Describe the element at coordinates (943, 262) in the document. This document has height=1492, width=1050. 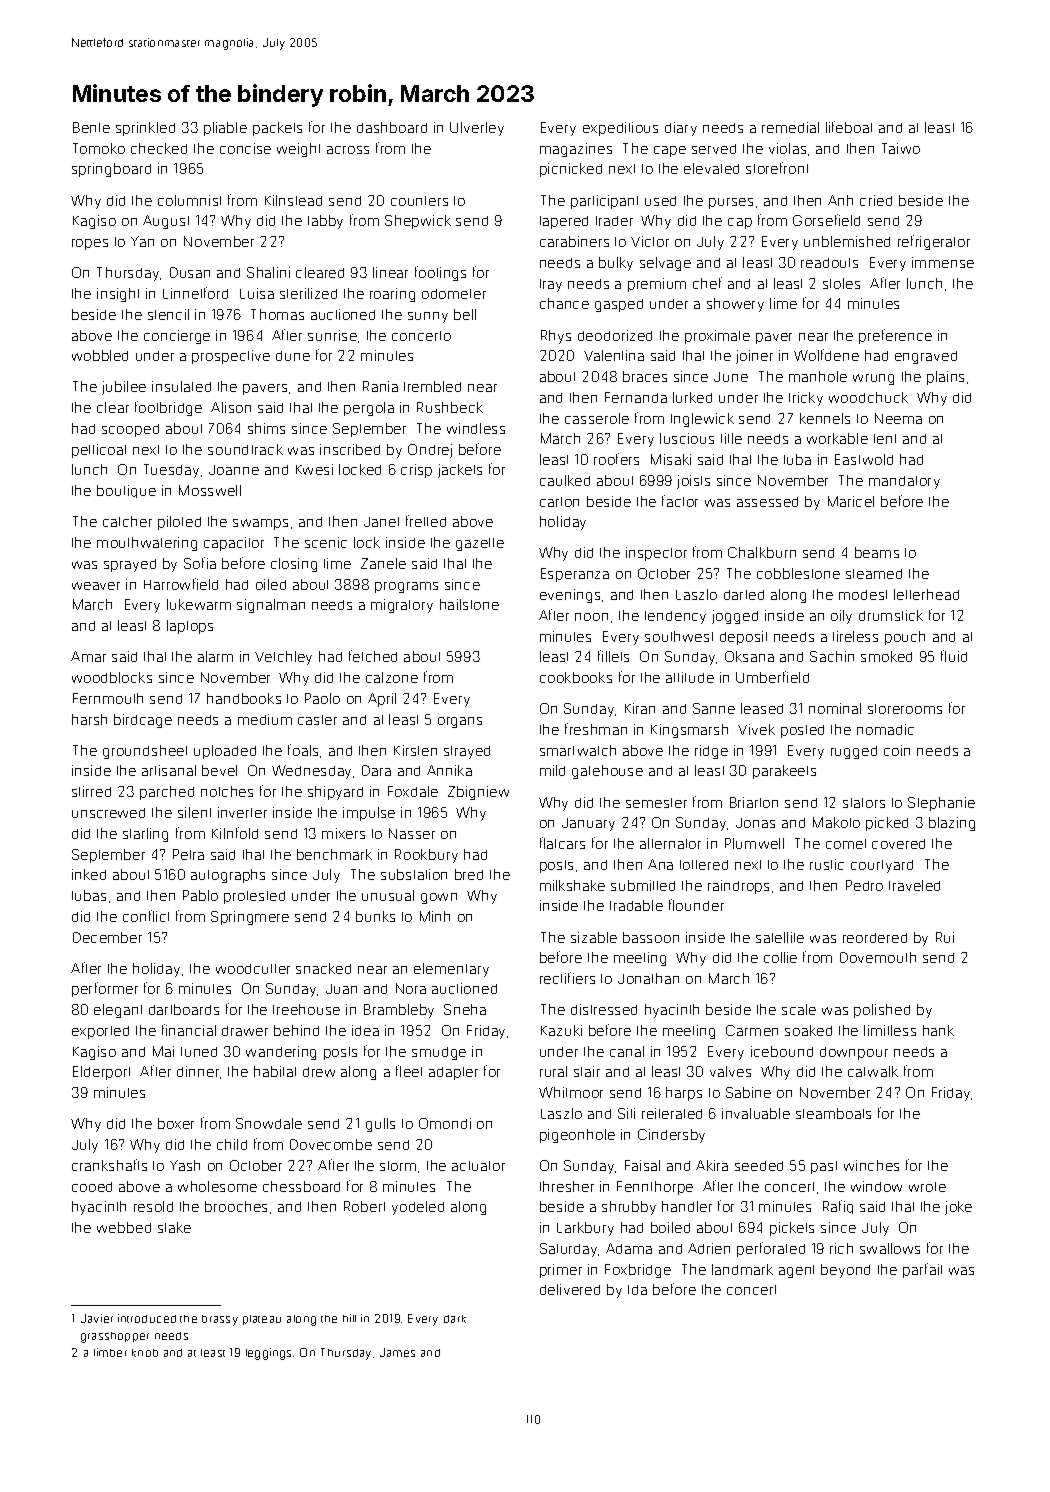
I see `immense` at that location.
